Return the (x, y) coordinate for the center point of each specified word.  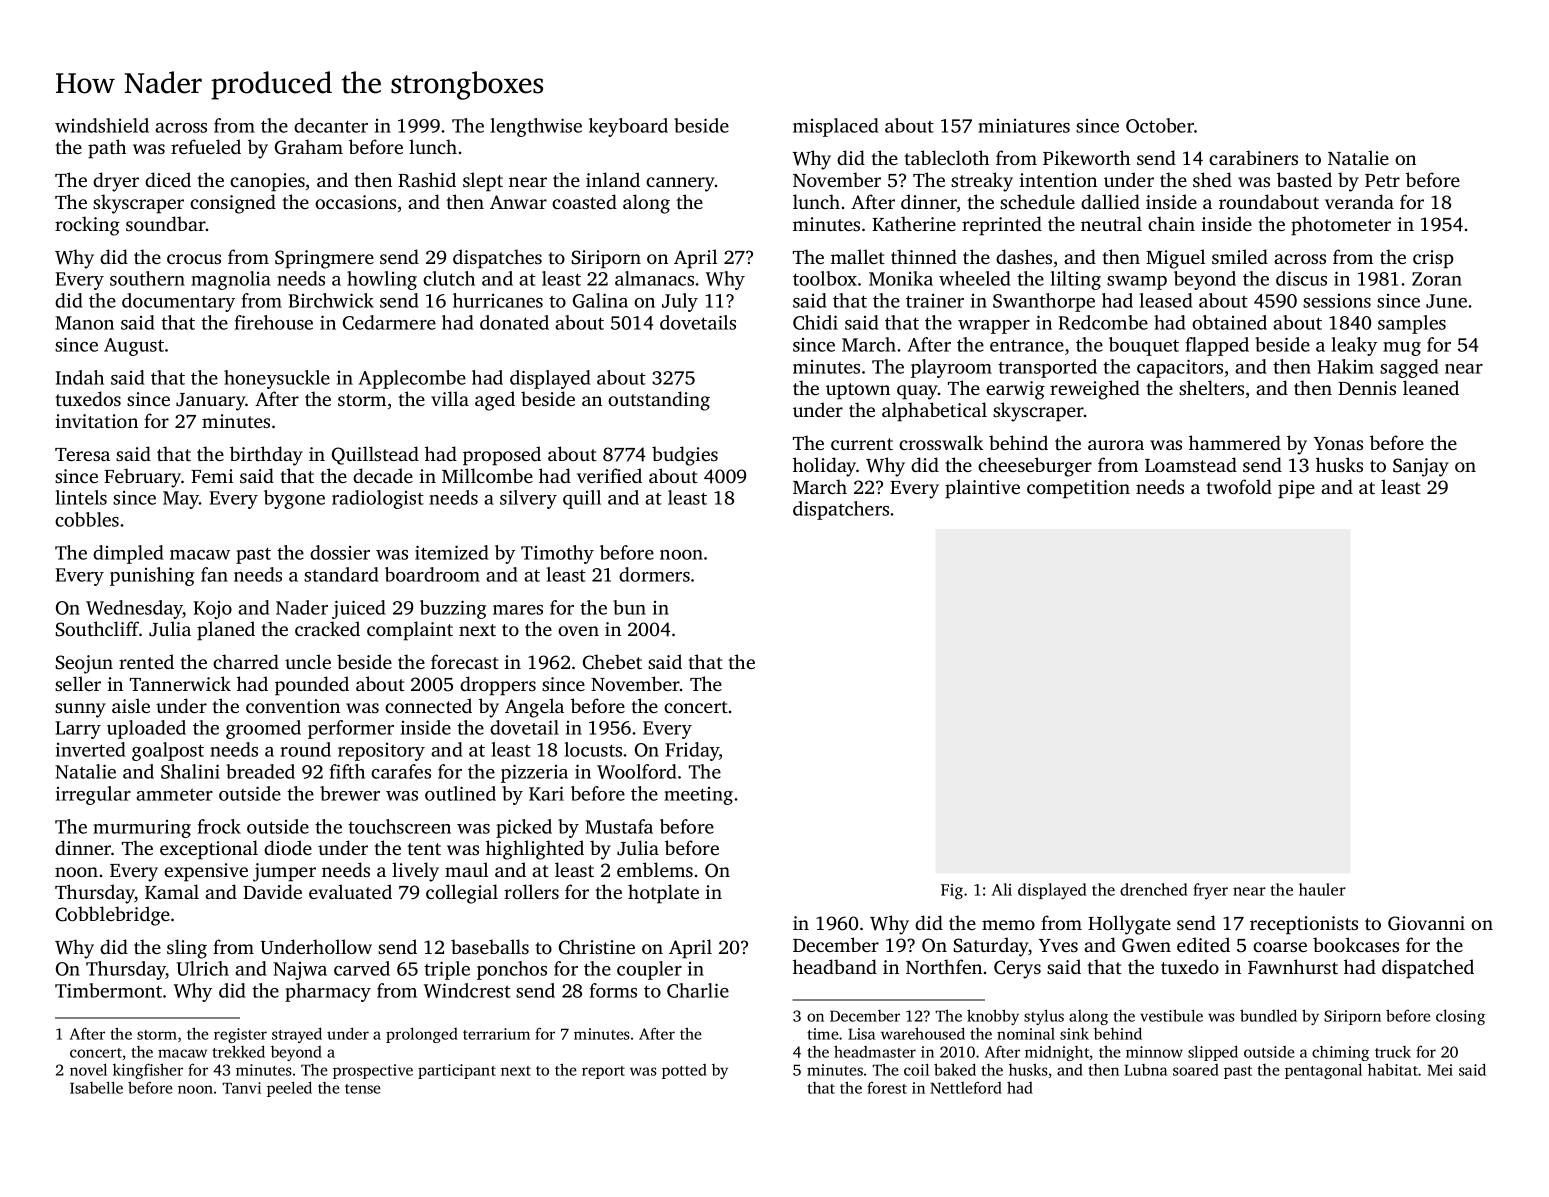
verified (609, 475)
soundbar (166, 223)
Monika (901, 278)
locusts (593, 749)
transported (1047, 368)
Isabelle (96, 1087)
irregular (93, 795)
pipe (1296, 489)
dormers (654, 574)
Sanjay (1421, 467)
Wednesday (134, 609)
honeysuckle (277, 379)
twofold (1239, 486)
